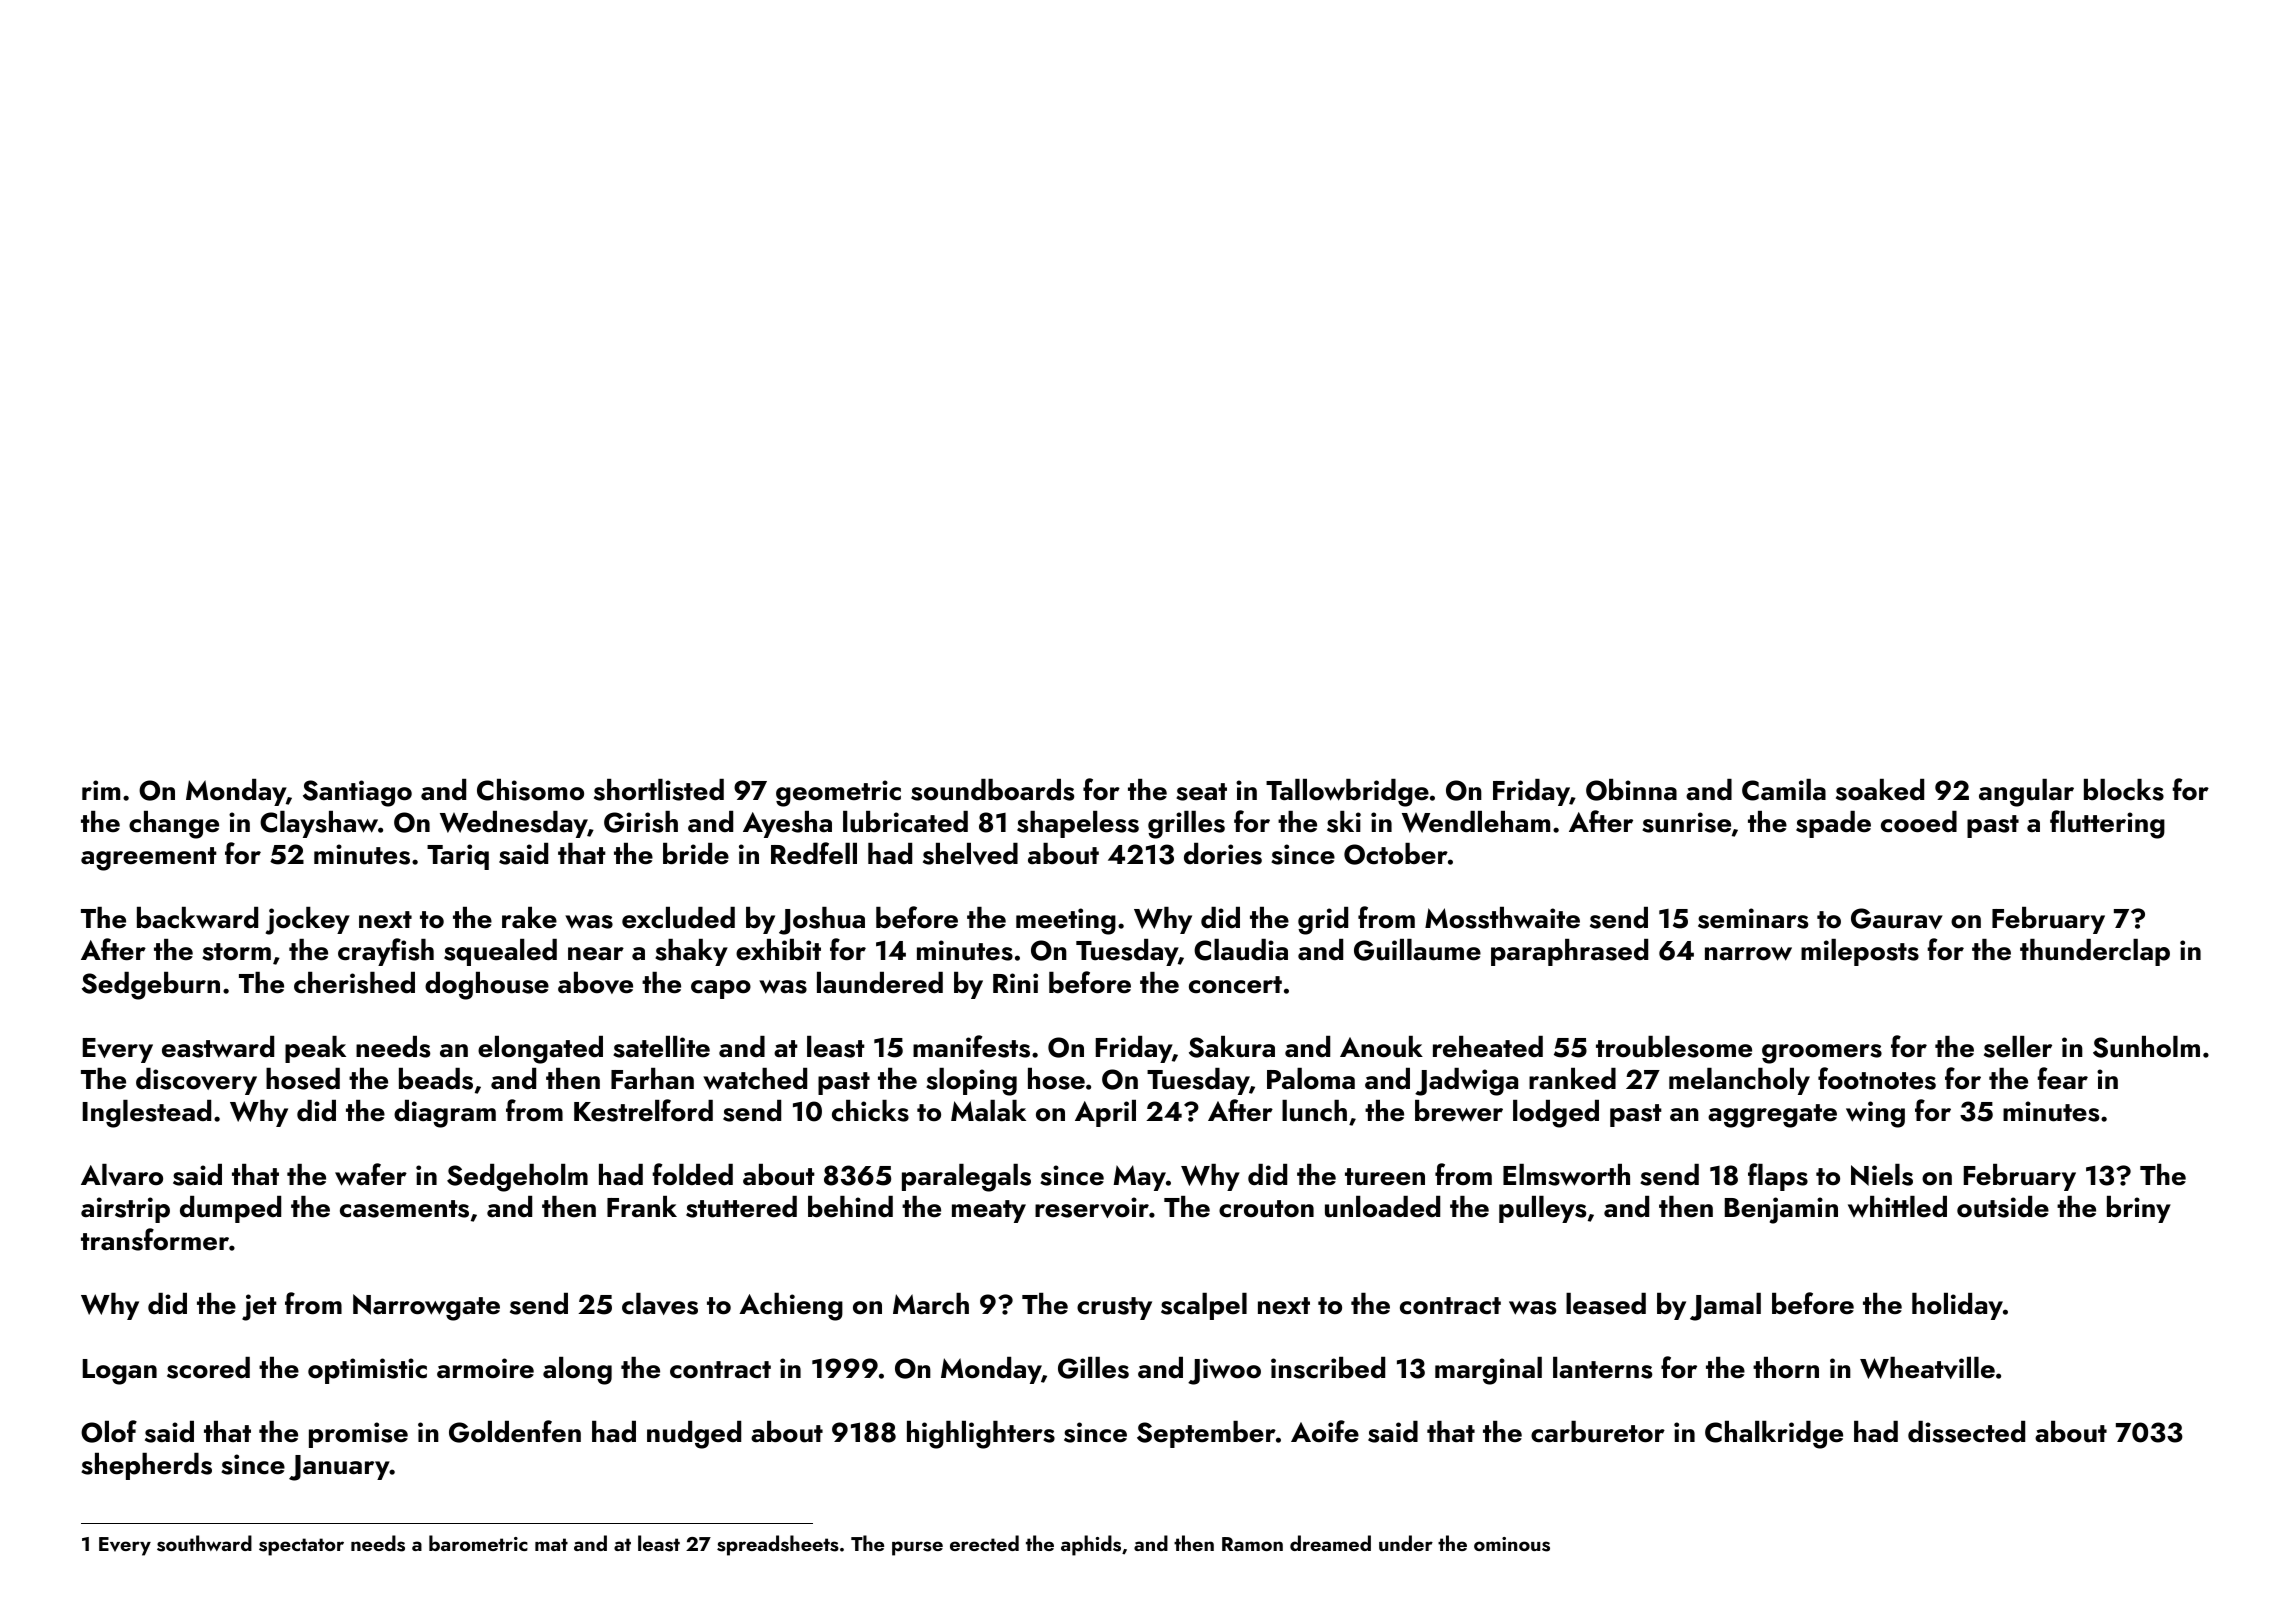 The width and height of the screenshot is (2292, 1620). Describe the element at coordinates (208, 1368) in the screenshot. I see `scored` at that location.
